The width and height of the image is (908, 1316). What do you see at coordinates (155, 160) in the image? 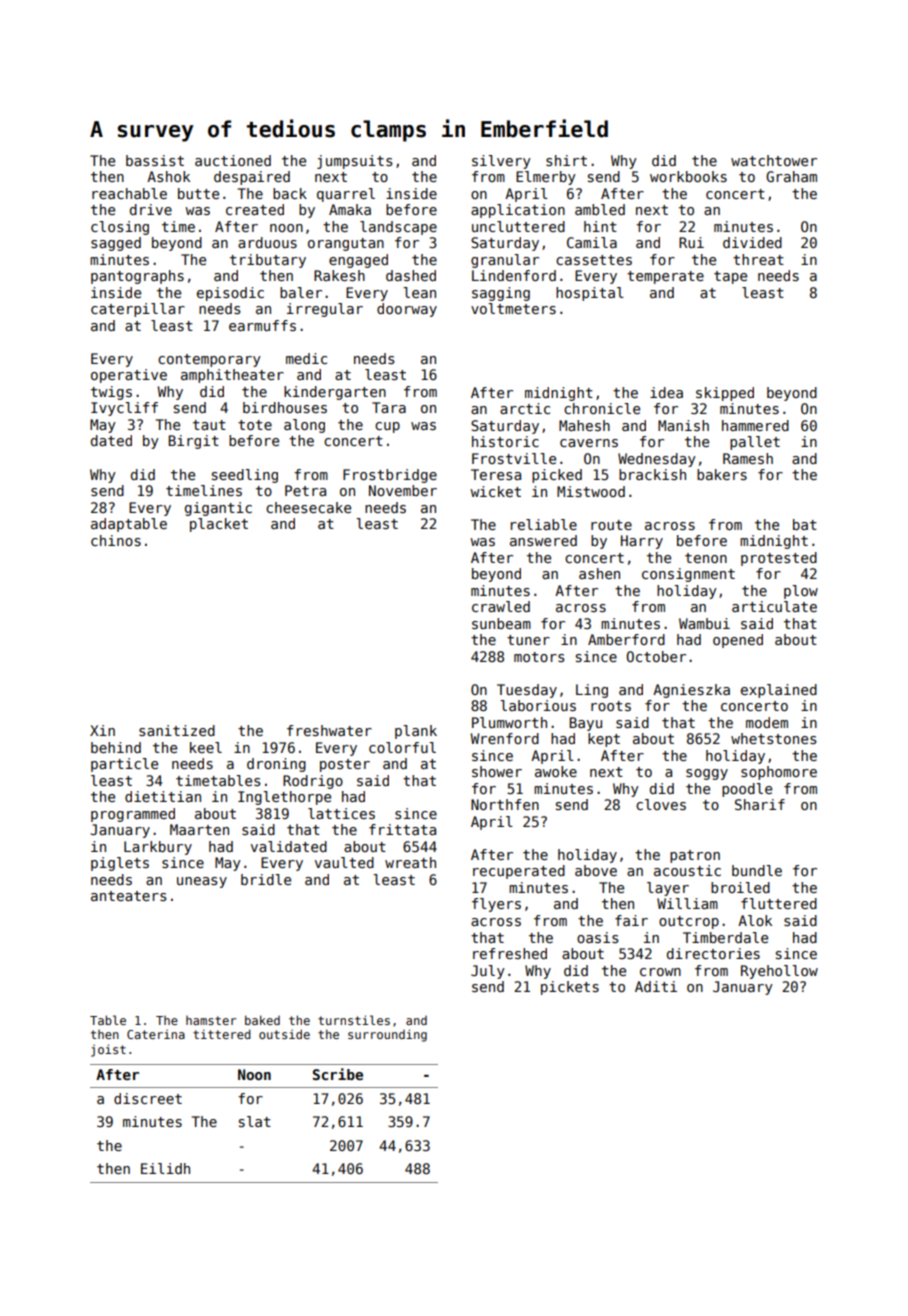
I see `bassist` at bounding box center [155, 160].
